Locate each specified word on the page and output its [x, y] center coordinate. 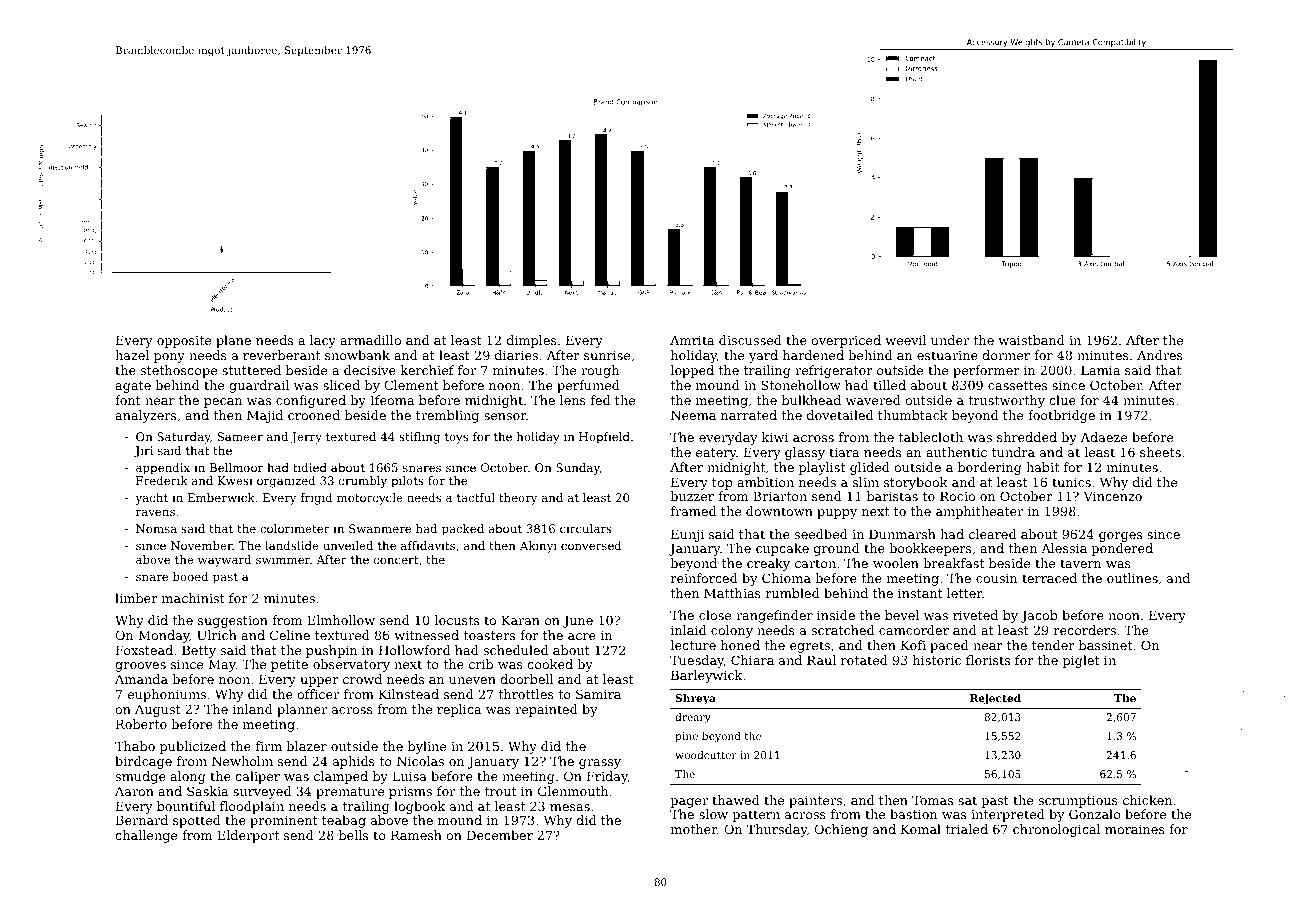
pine [686, 737]
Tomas [932, 800]
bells [353, 835]
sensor [505, 416]
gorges [1120, 537]
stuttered [251, 370]
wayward [224, 561]
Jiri [143, 452]
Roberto [141, 724]
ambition [765, 482]
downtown [779, 511]
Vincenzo [1113, 496]
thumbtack [913, 415]
